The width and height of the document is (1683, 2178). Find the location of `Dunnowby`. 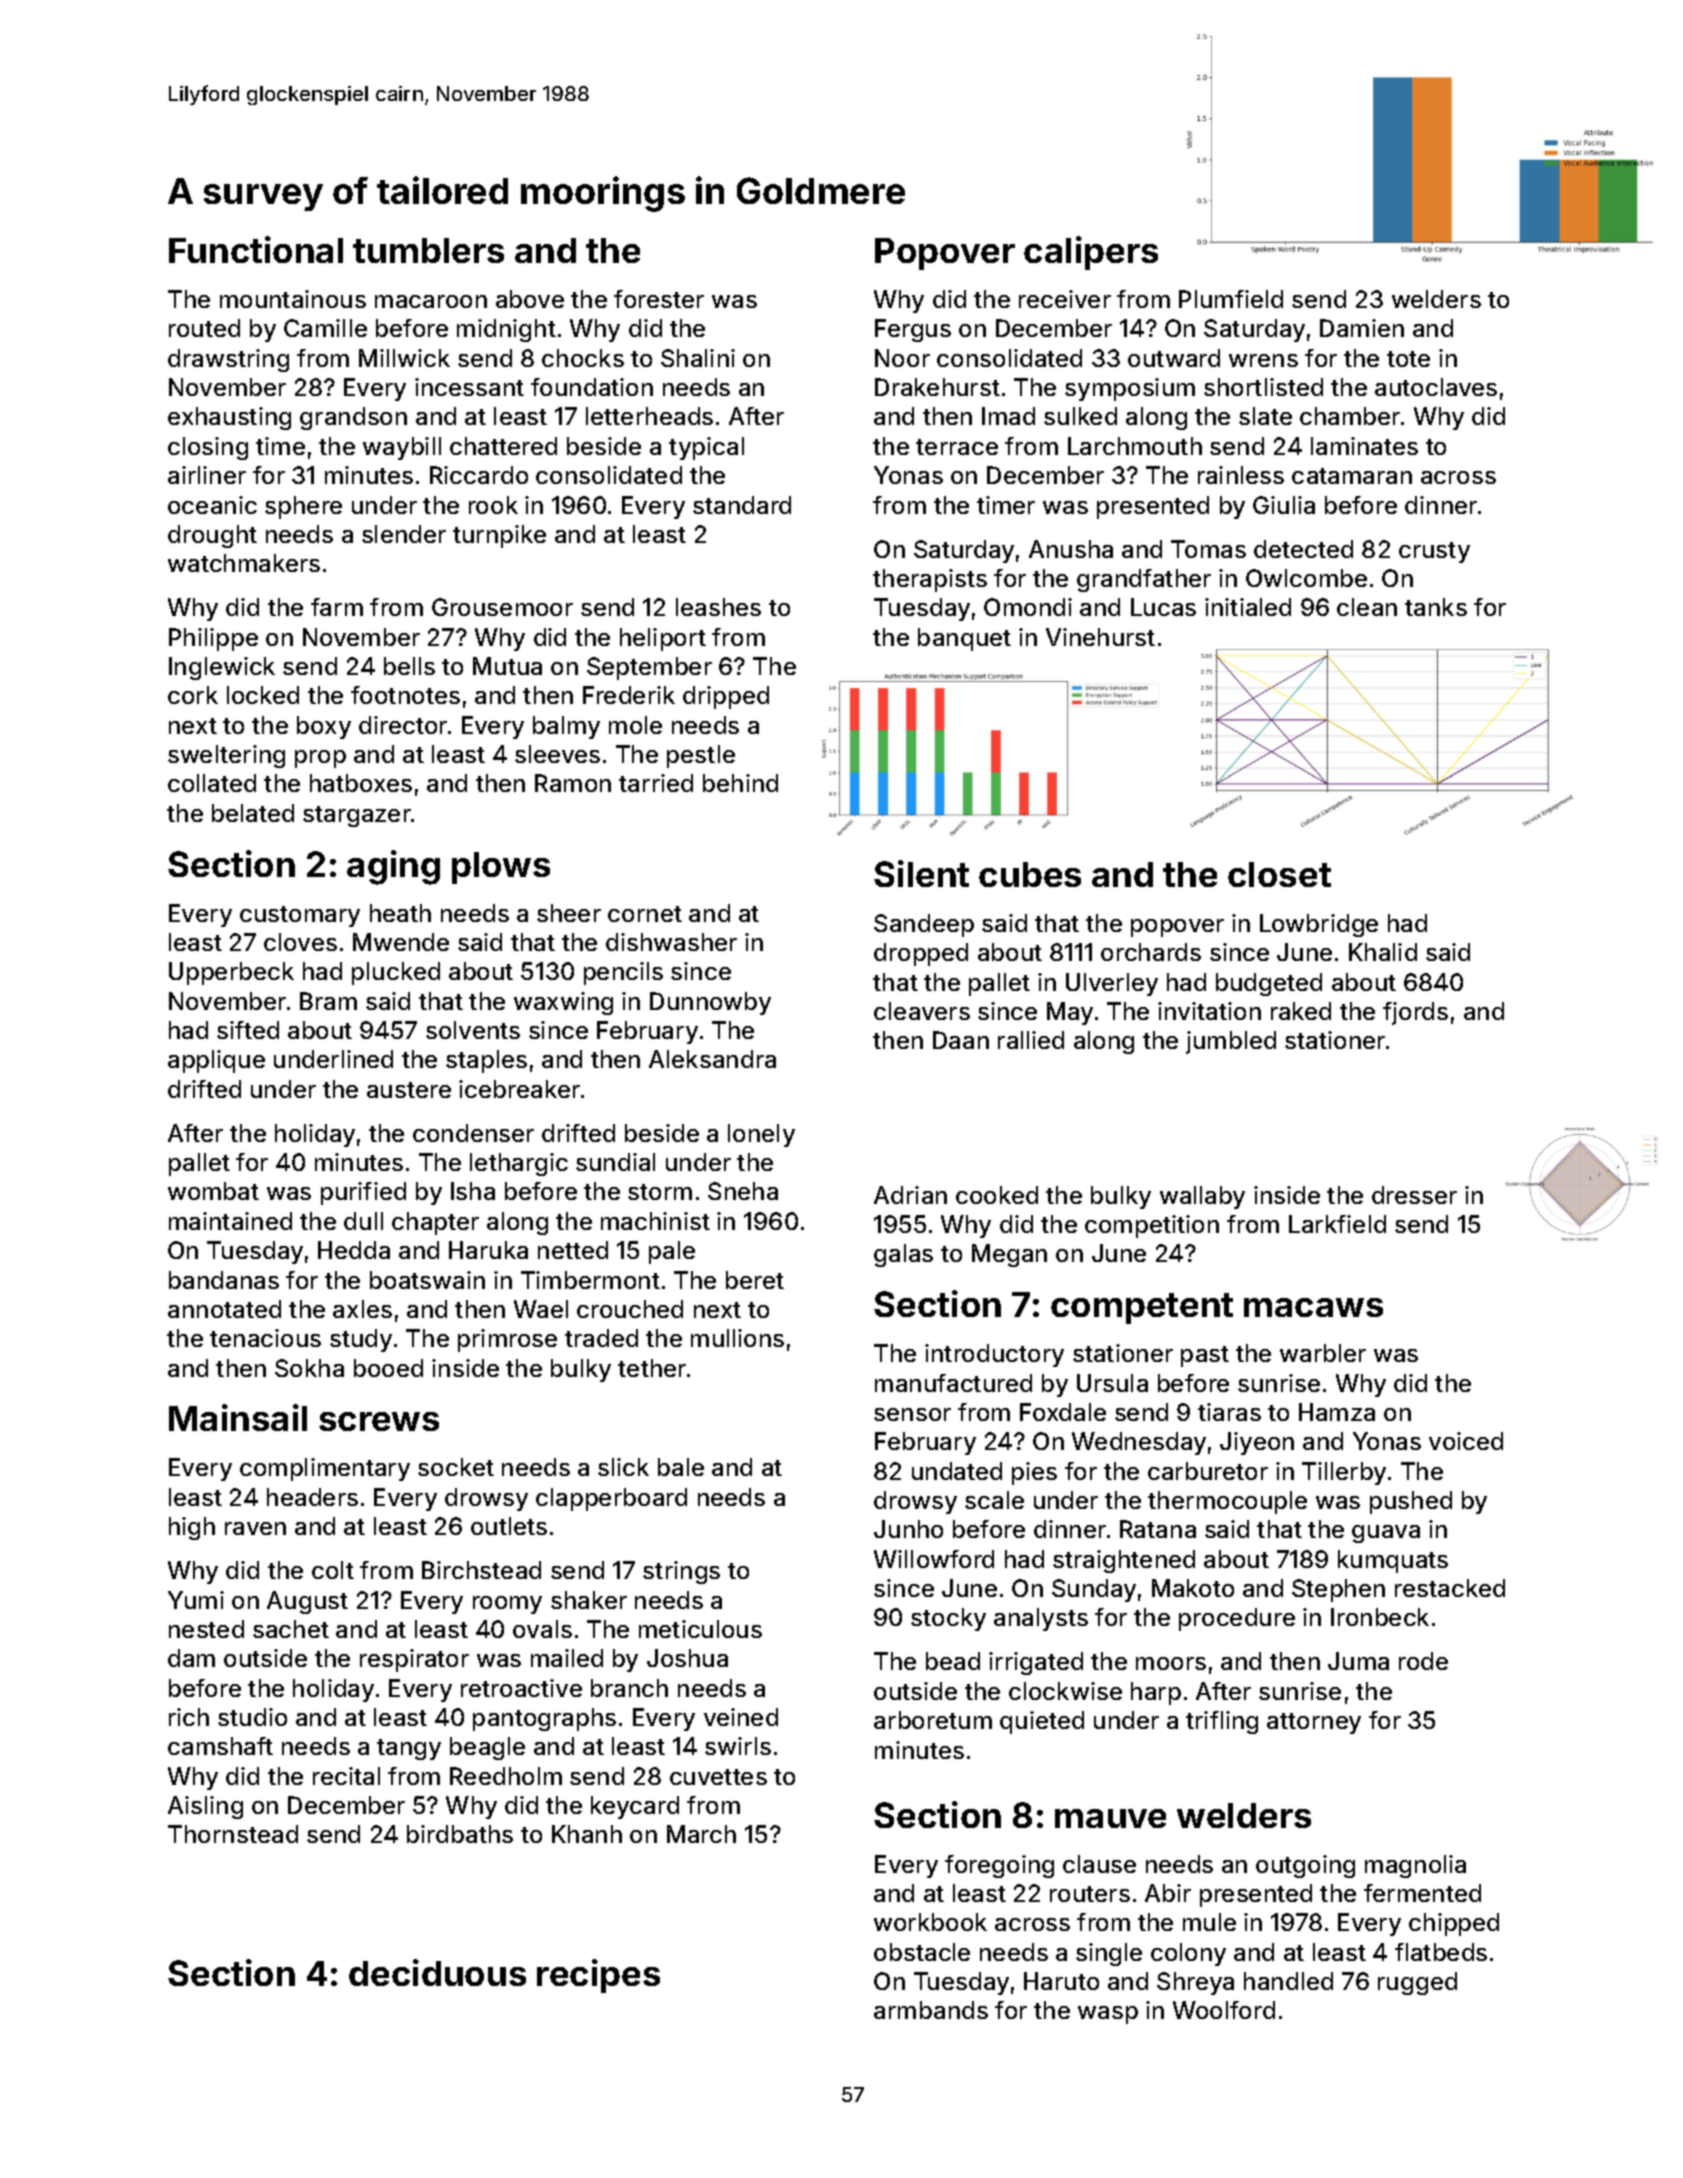

Dunnowby is located at coordinates (710, 1003).
